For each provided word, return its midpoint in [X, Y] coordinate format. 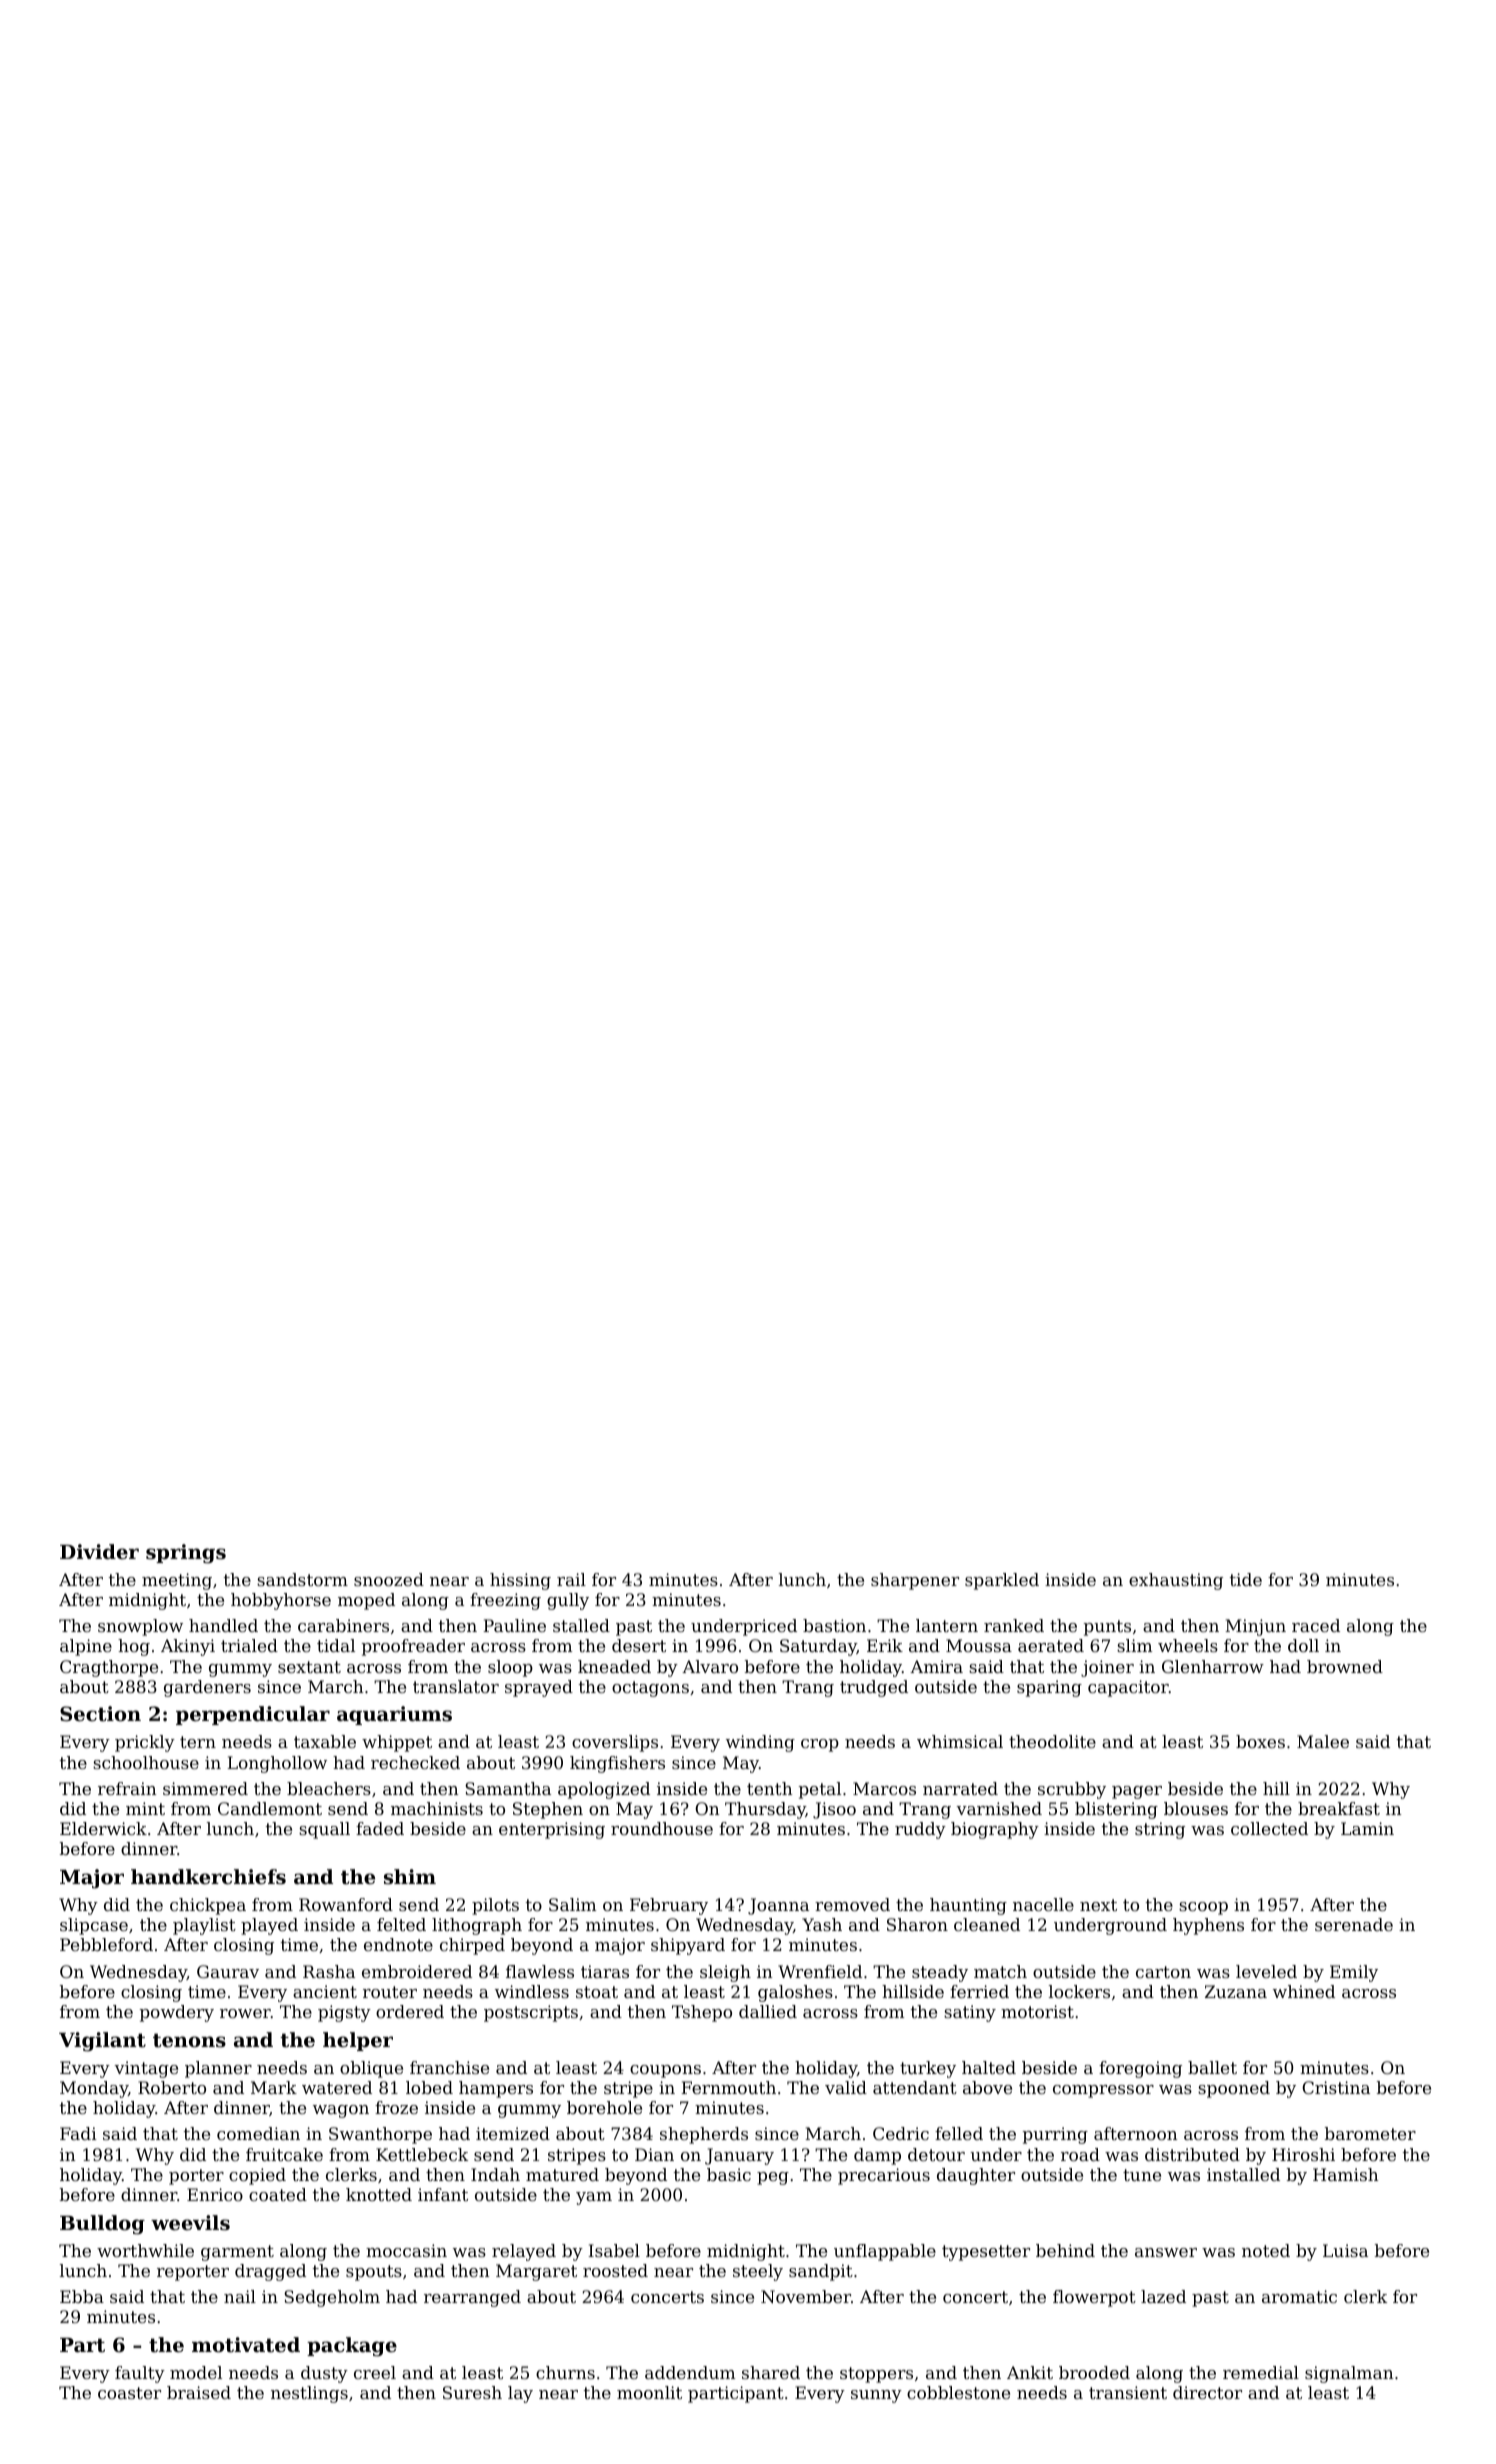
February [669, 1906]
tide [1246, 1579]
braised [199, 2392]
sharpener [915, 1581]
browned [1345, 1666]
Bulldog [102, 2225]
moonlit [649, 2392]
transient [1128, 2392]
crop [820, 1745]
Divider [99, 1552]
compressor [1103, 2091]
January [739, 2156]
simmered [205, 1788]
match [1000, 1971]
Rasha [329, 1971]
